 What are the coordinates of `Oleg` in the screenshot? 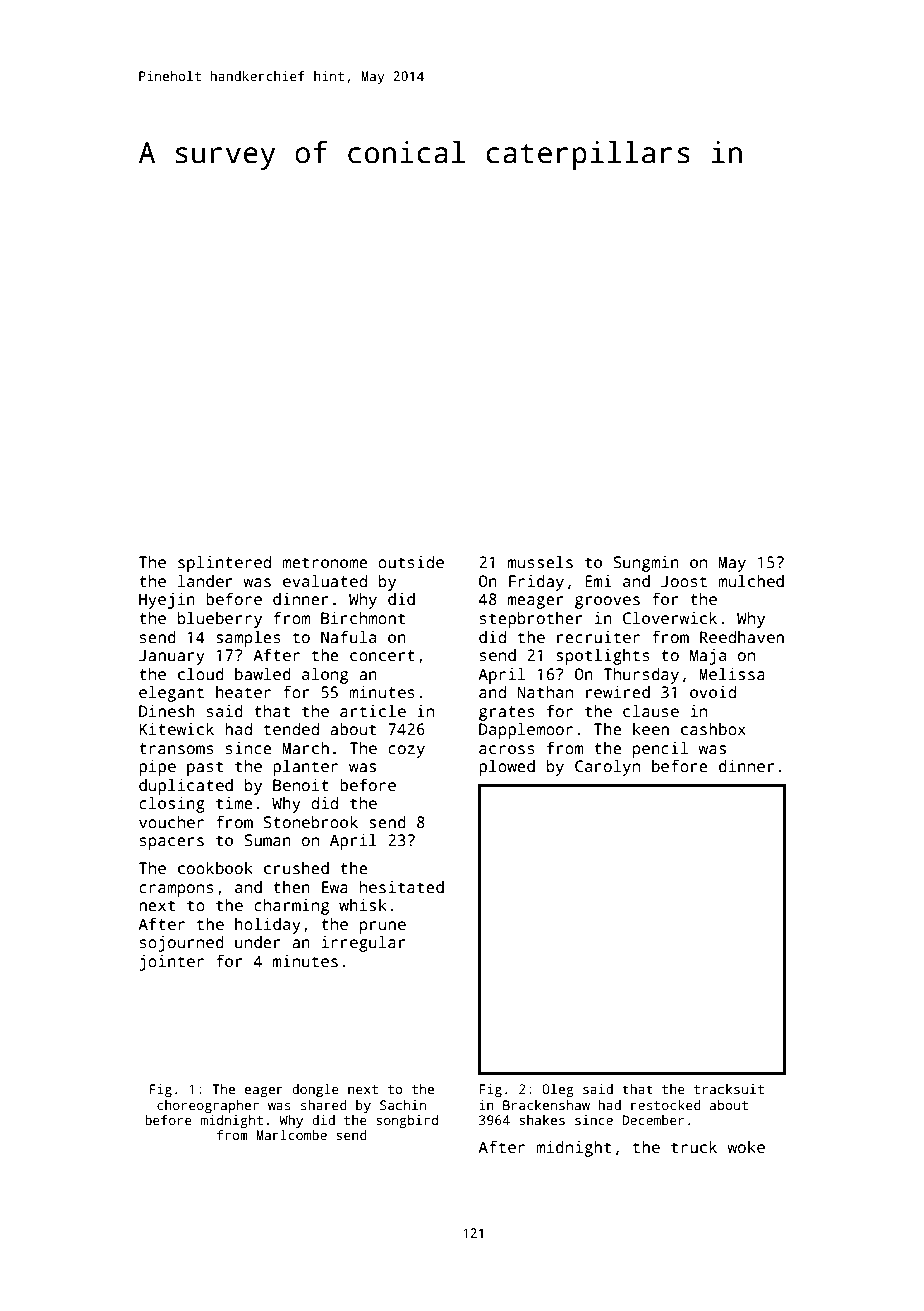 It's located at (558, 1090).
